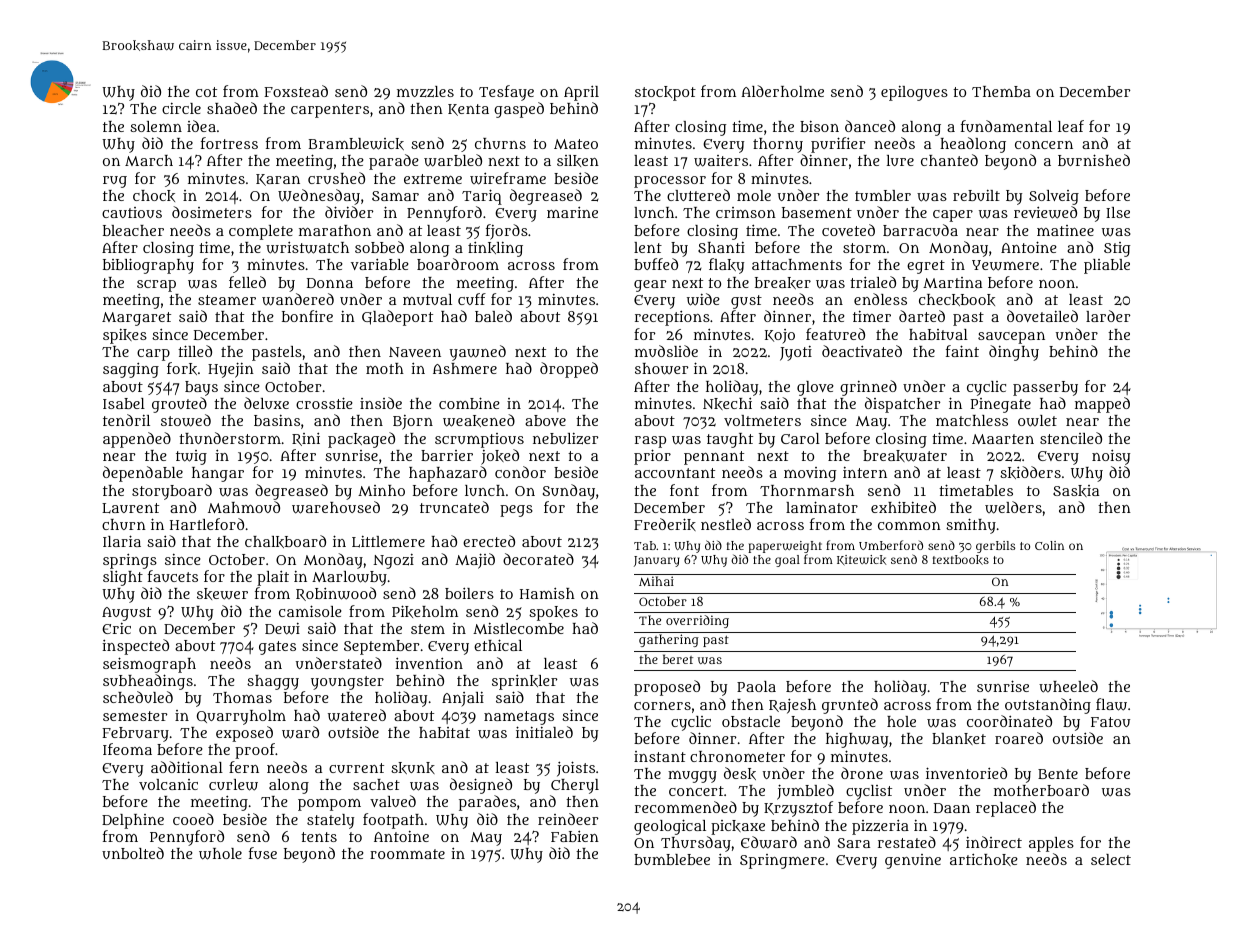  I want to click on Foxstead, so click(296, 91).
